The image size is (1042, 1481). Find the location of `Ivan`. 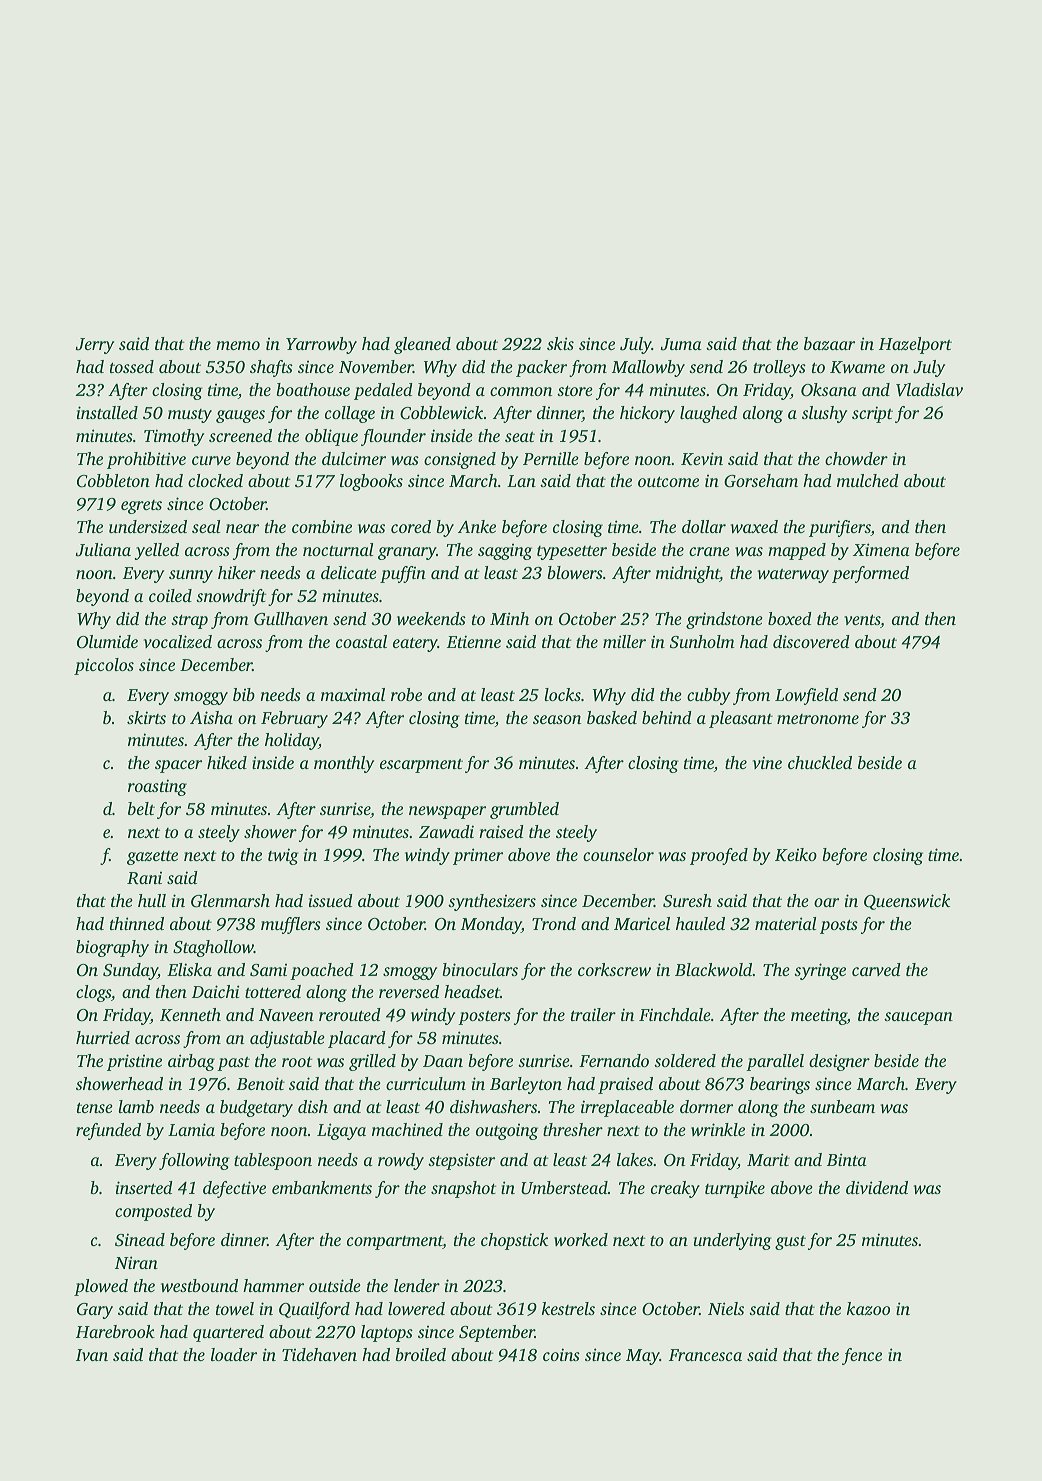

Ivan is located at coordinates (92, 1355).
